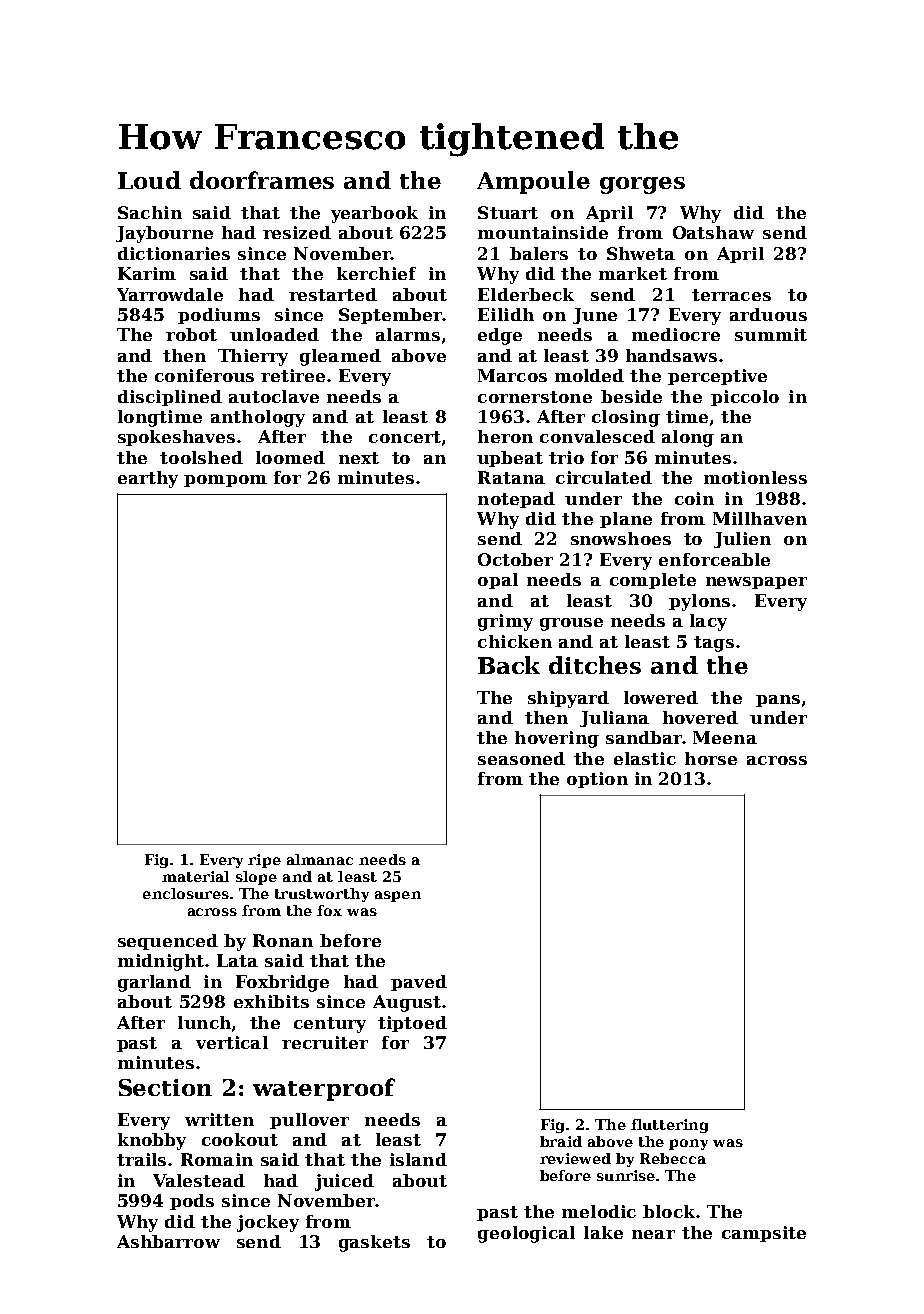  I want to click on Ampoule, so click(533, 182).
